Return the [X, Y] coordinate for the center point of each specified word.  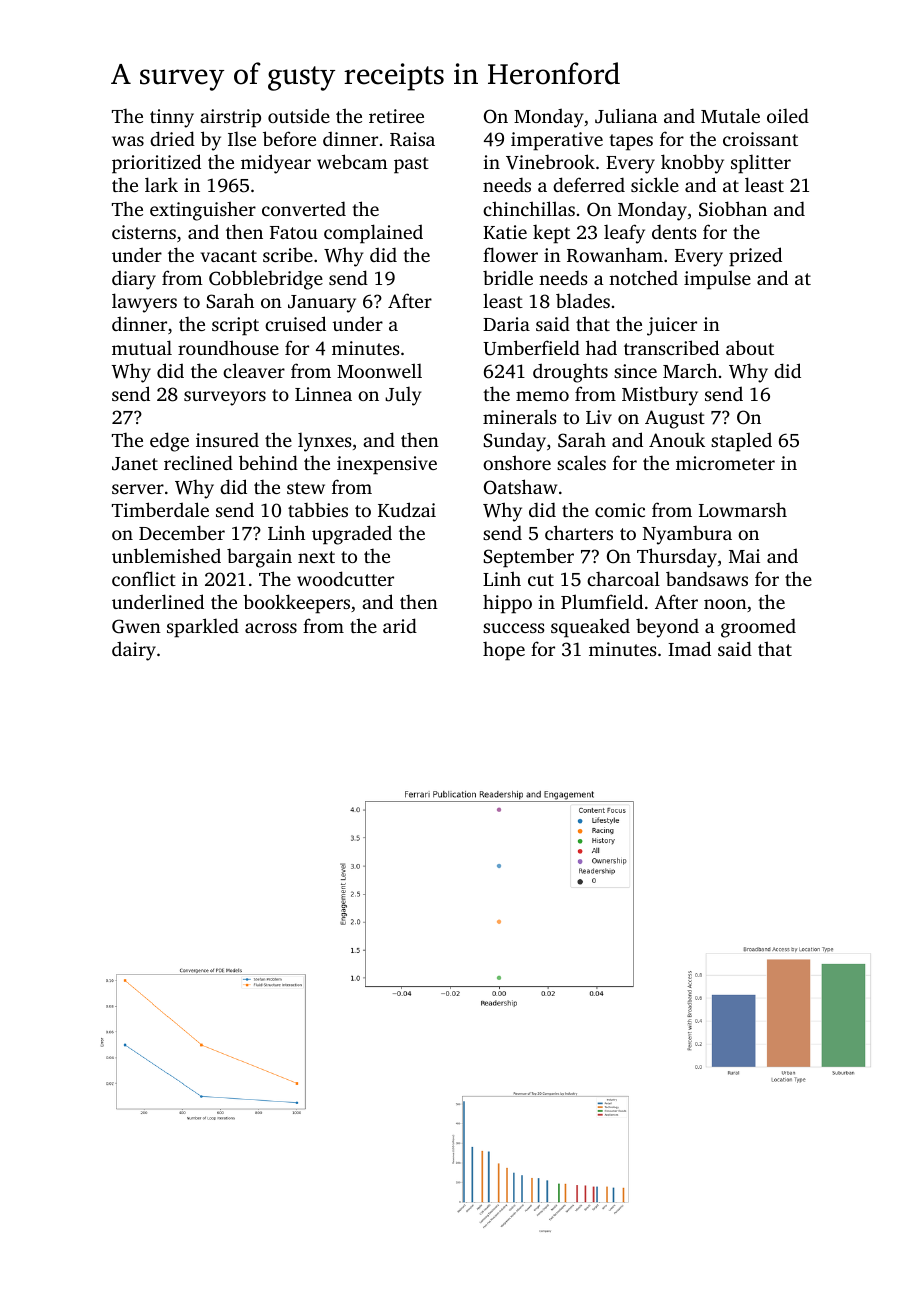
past [411, 165]
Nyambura [687, 535]
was [128, 141]
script [235, 326]
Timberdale [160, 509]
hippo [507, 604]
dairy [134, 651]
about [750, 347]
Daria [506, 324]
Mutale [730, 115]
